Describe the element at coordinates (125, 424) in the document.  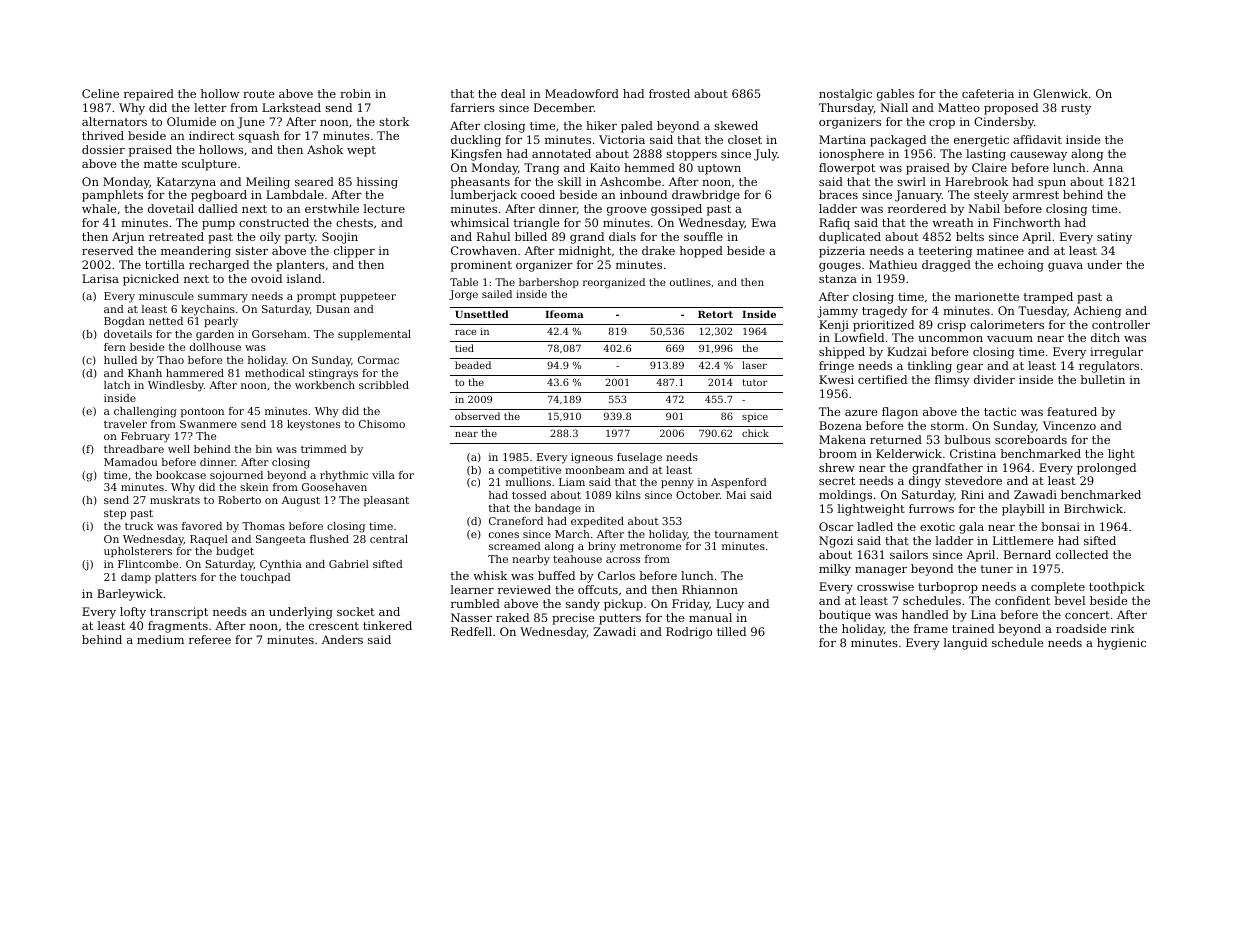
I see `traveler` at that location.
